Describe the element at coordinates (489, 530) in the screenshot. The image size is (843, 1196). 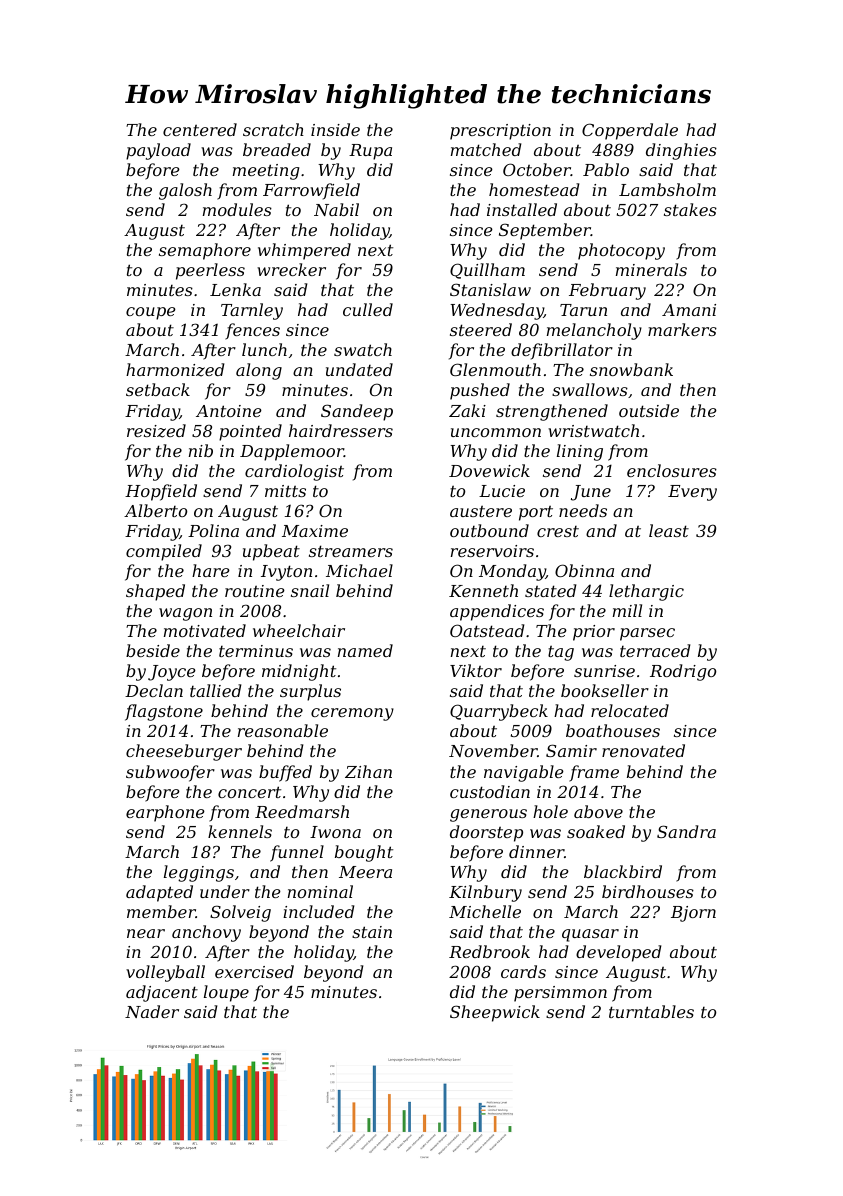
I see `outbound` at that location.
